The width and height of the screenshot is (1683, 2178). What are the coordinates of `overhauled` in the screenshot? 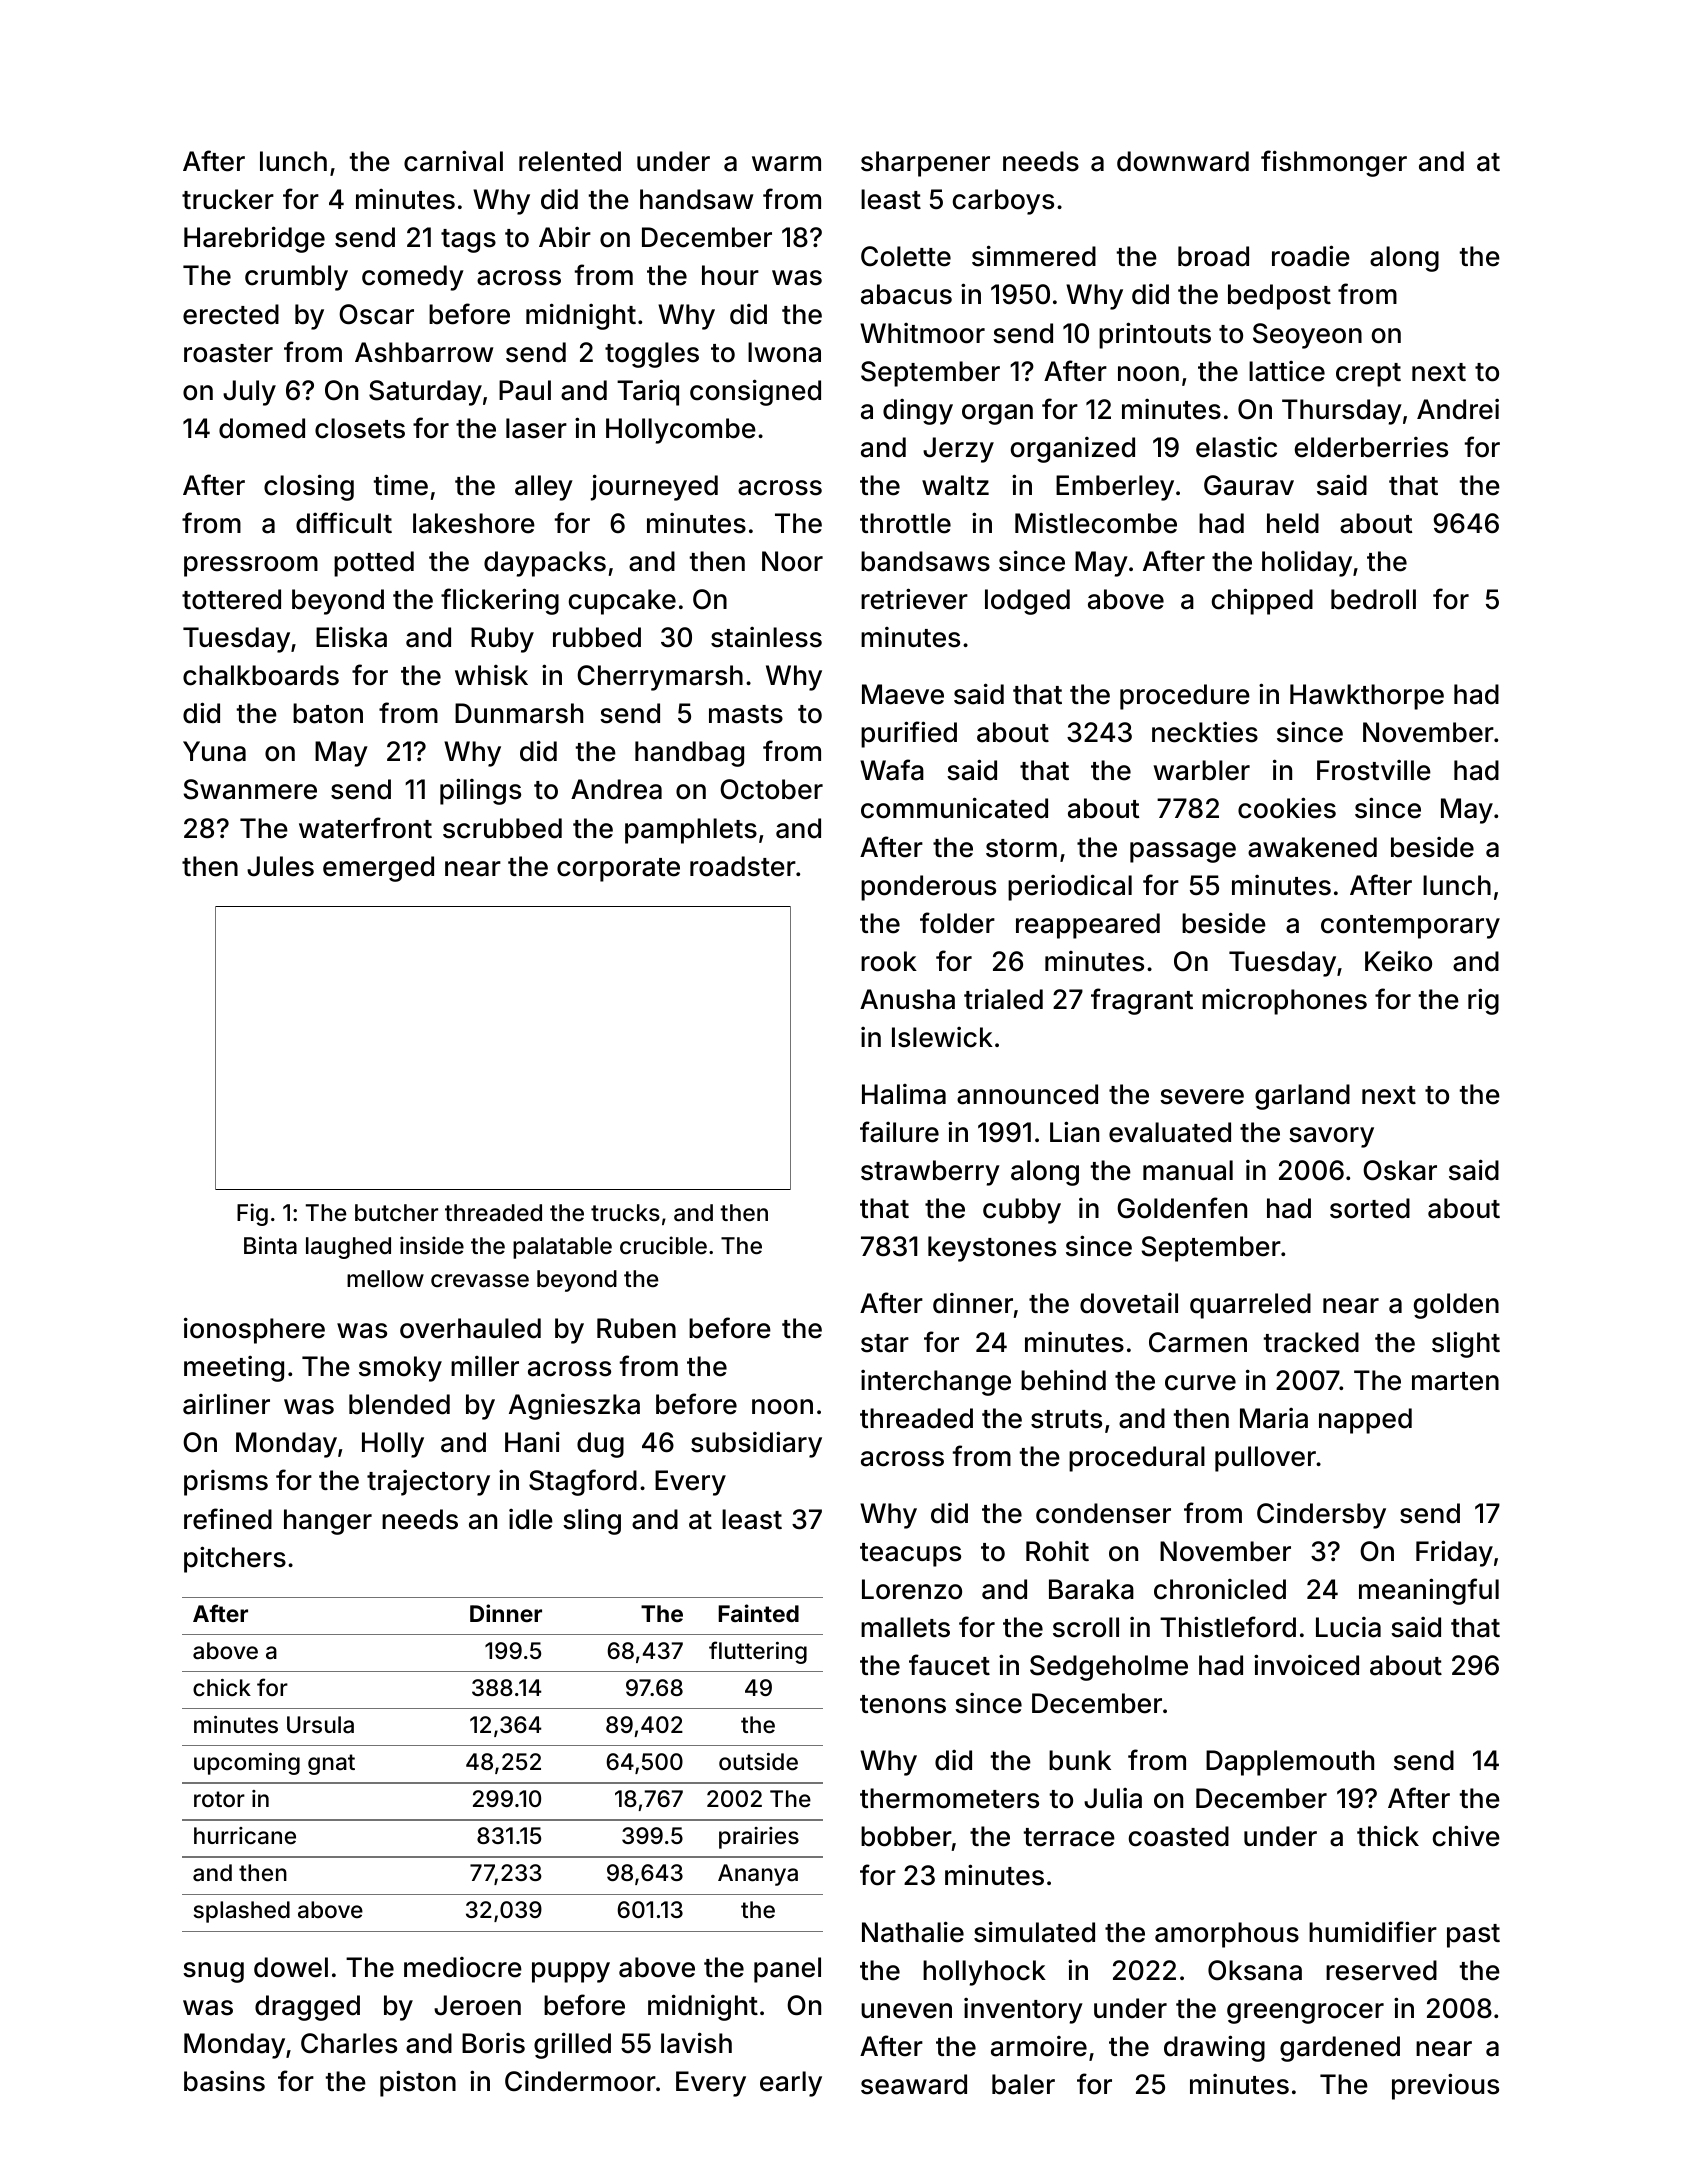 It's located at (470, 1328).
